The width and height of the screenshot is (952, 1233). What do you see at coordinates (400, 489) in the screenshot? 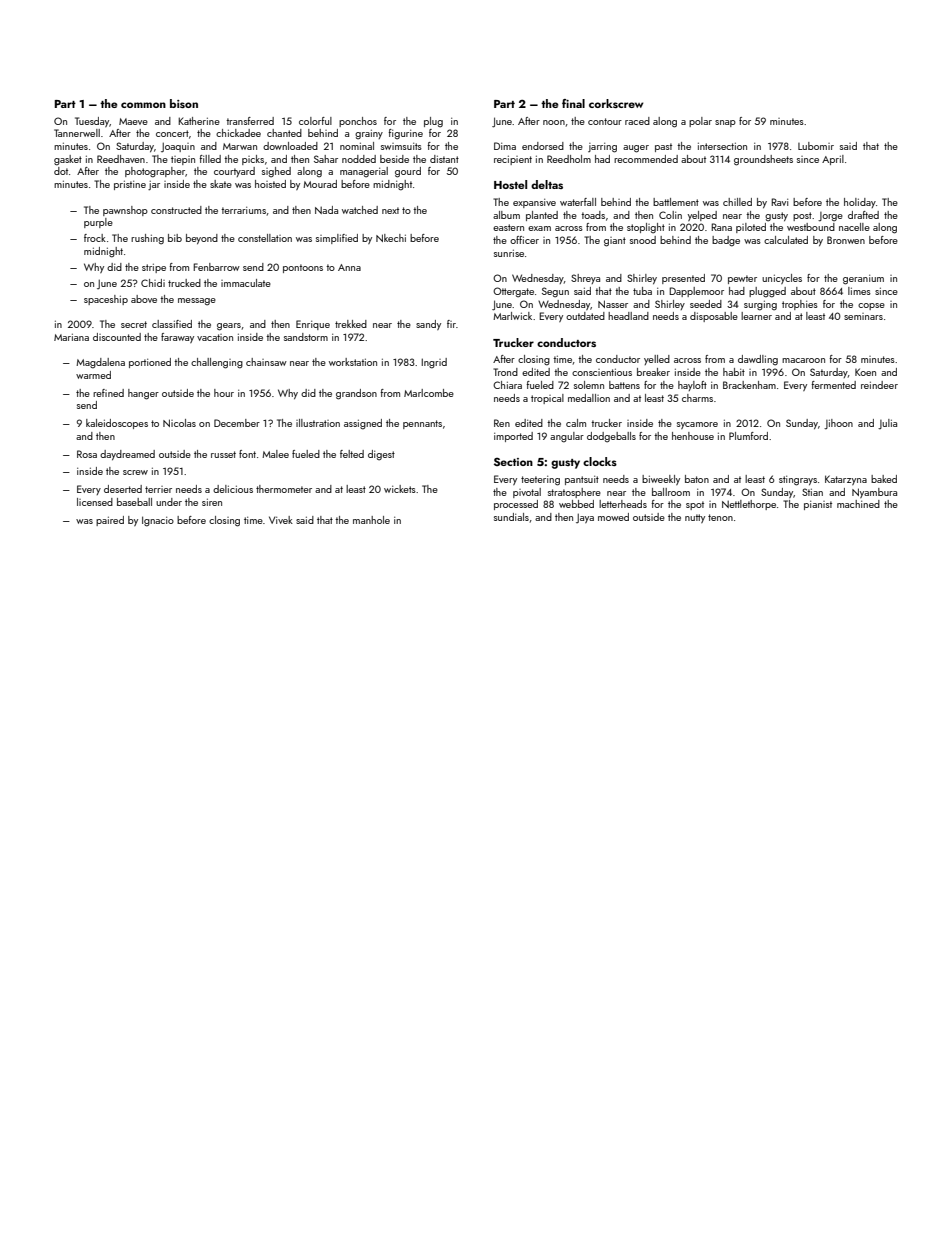
I see `wickets` at bounding box center [400, 489].
